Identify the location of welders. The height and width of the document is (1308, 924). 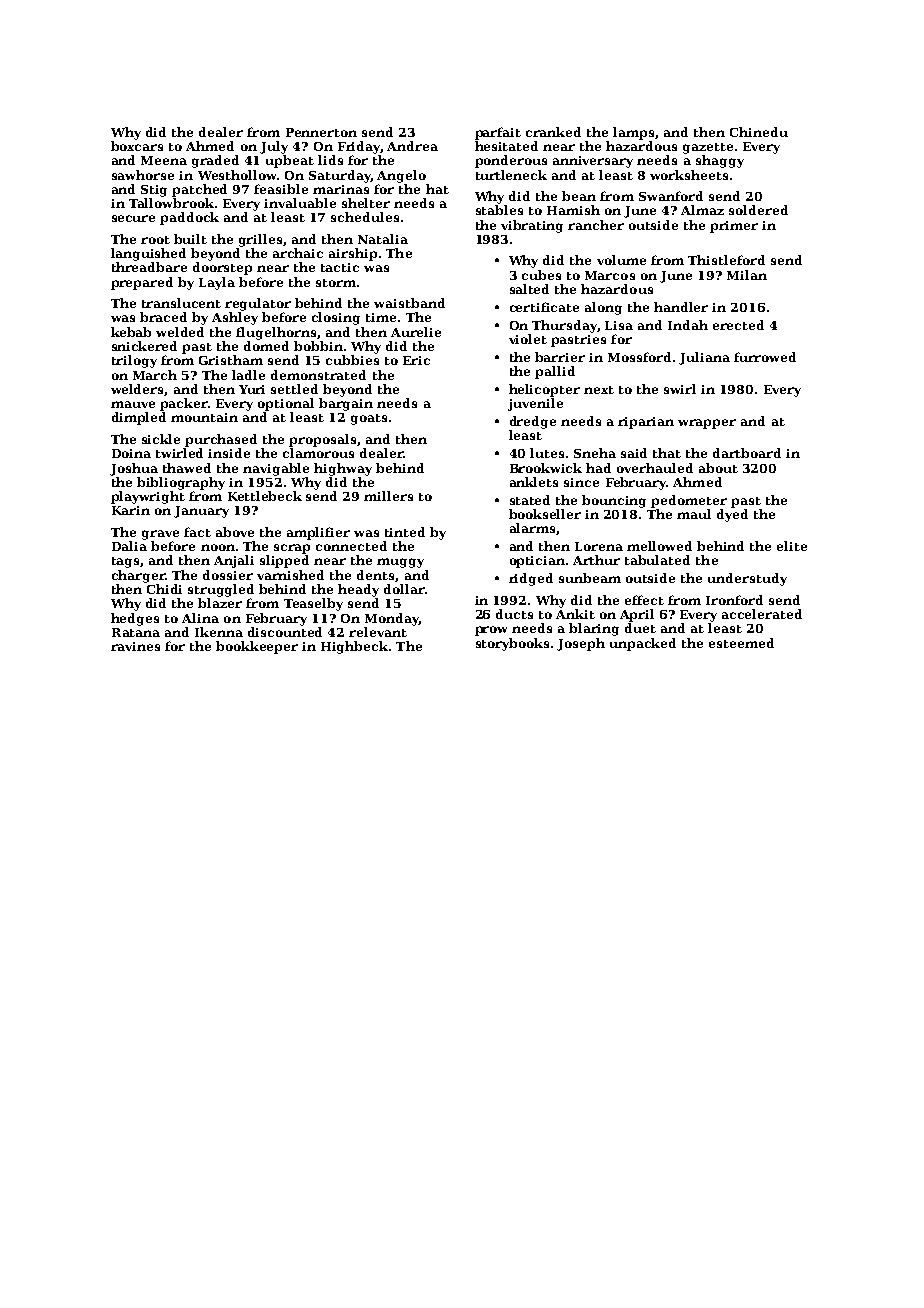
(137, 389).
